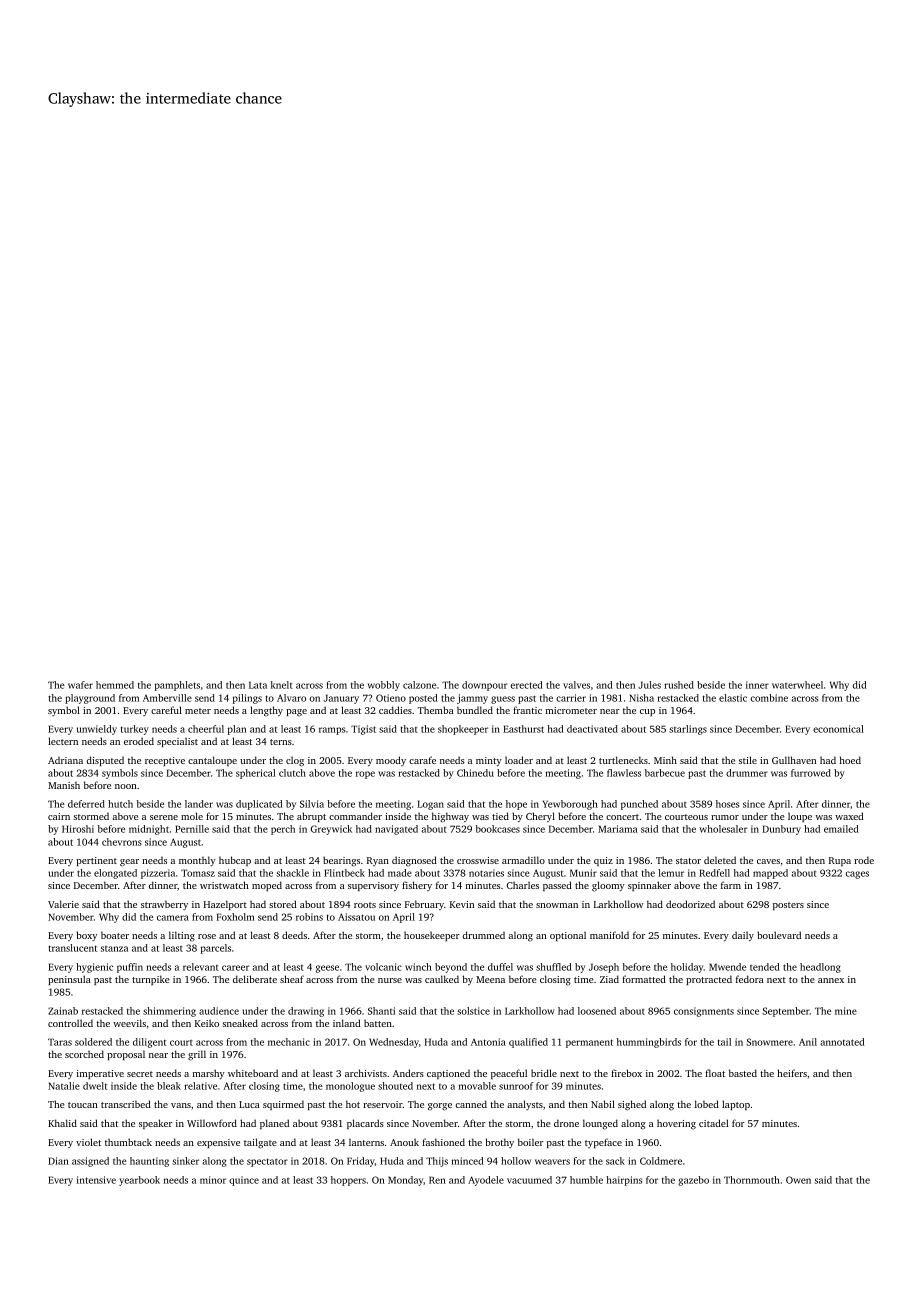 The image size is (924, 1308). Describe the element at coordinates (384, 686) in the document. I see `wobbly` at that location.
